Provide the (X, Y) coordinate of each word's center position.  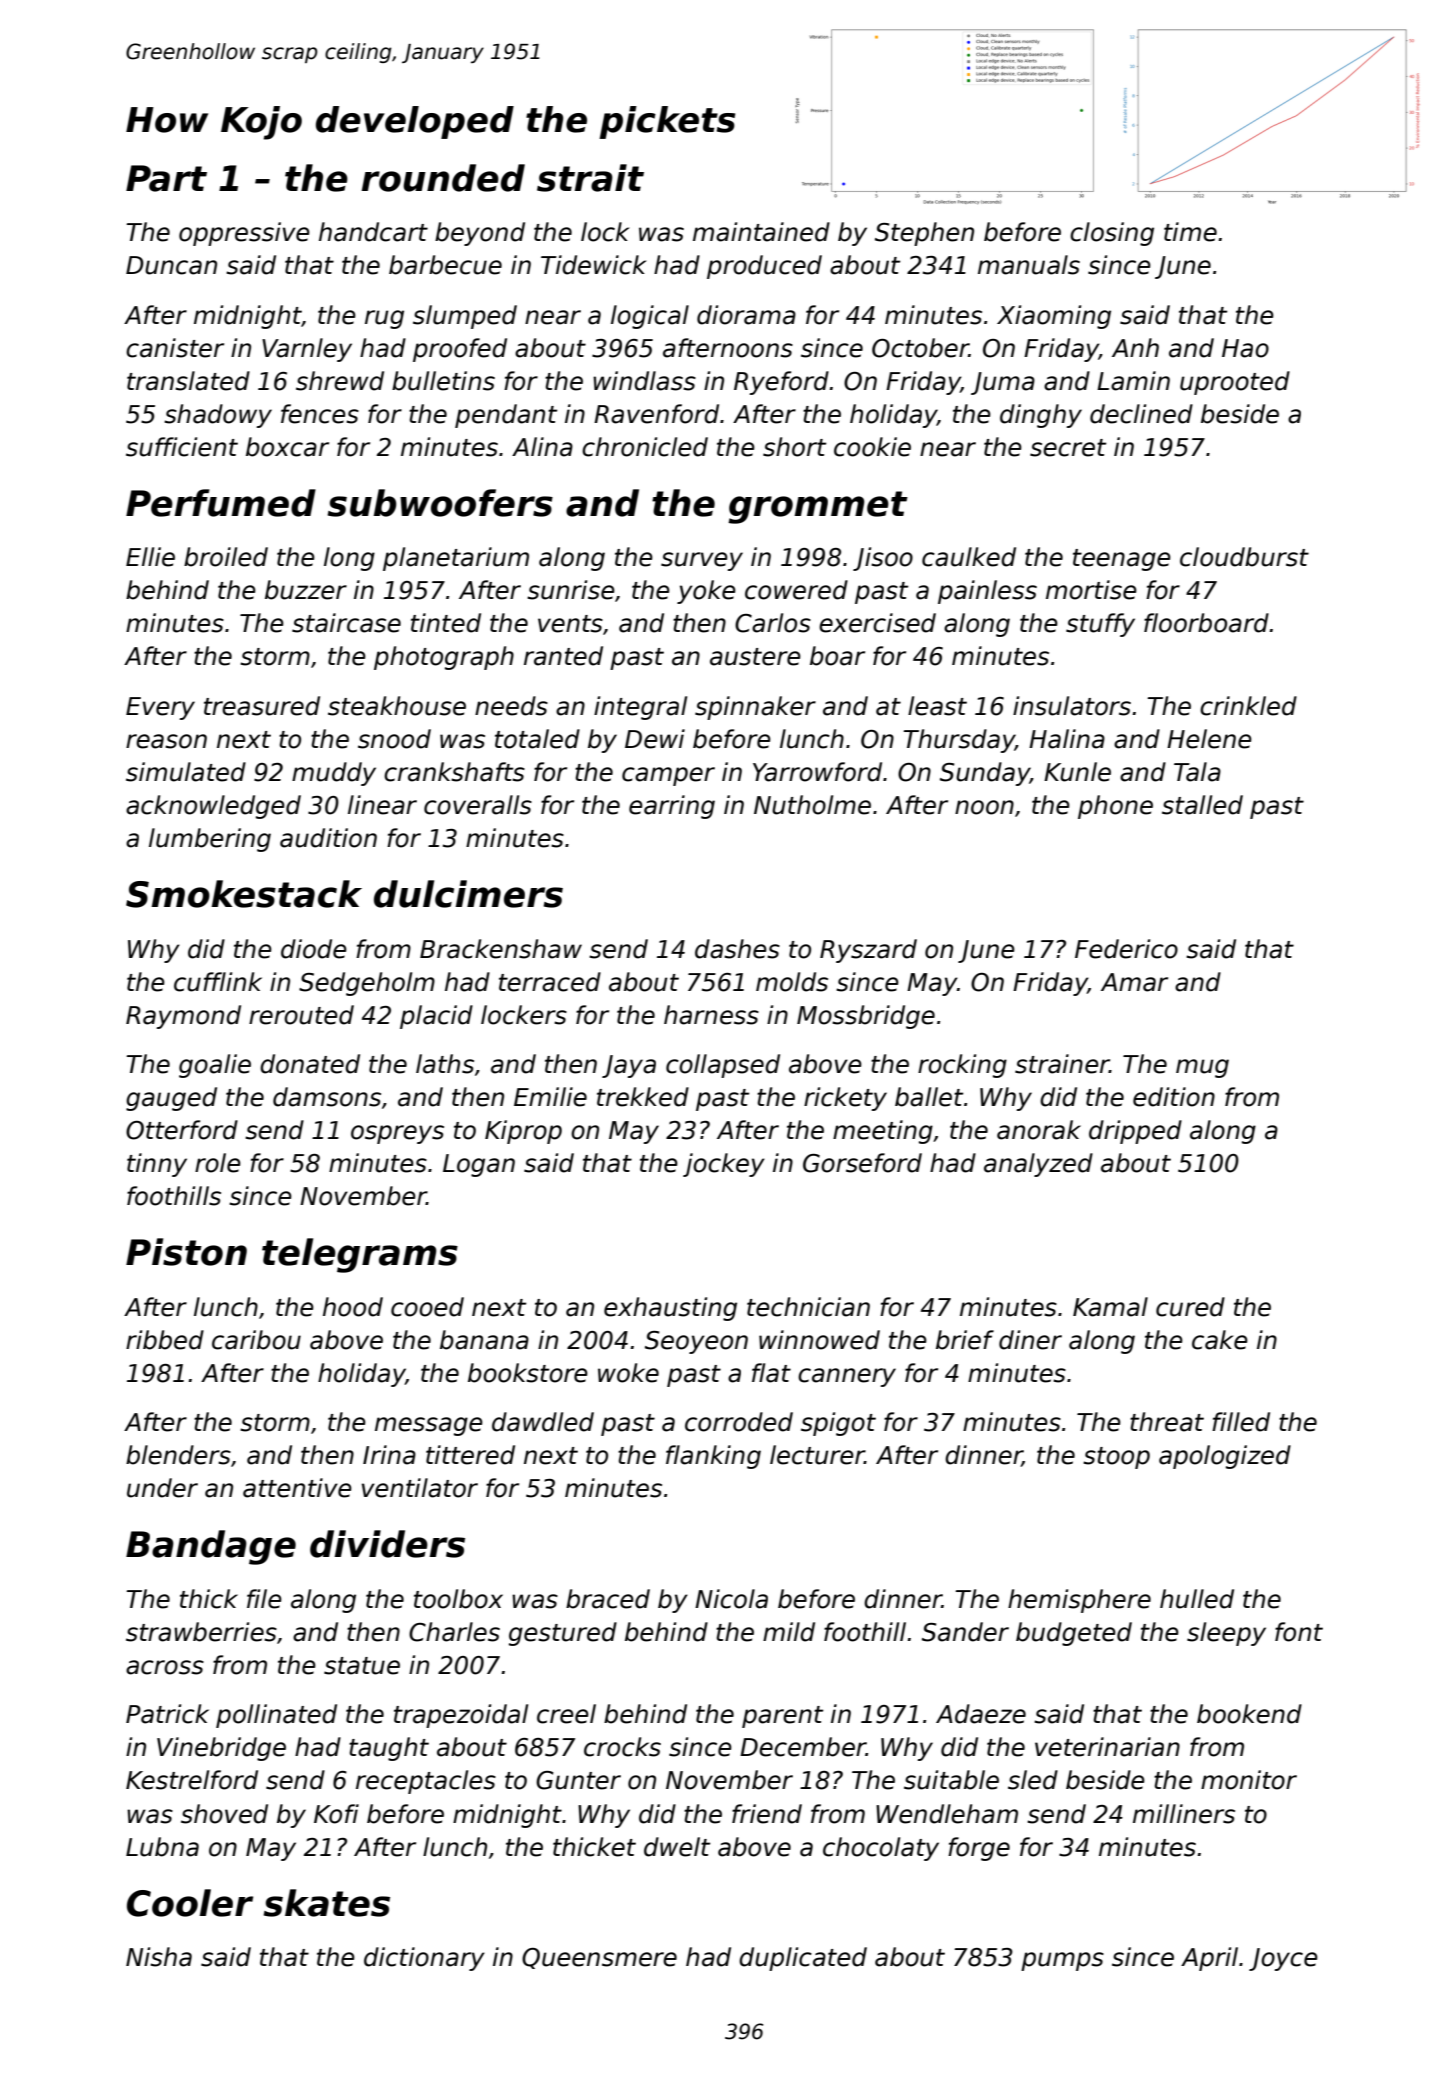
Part (166, 178)
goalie (215, 1066)
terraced (550, 982)
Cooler (190, 1903)
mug (1202, 1068)
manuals (1029, 265)
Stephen (924, 234)
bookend (1249, 1714)
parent (782, 1717)
